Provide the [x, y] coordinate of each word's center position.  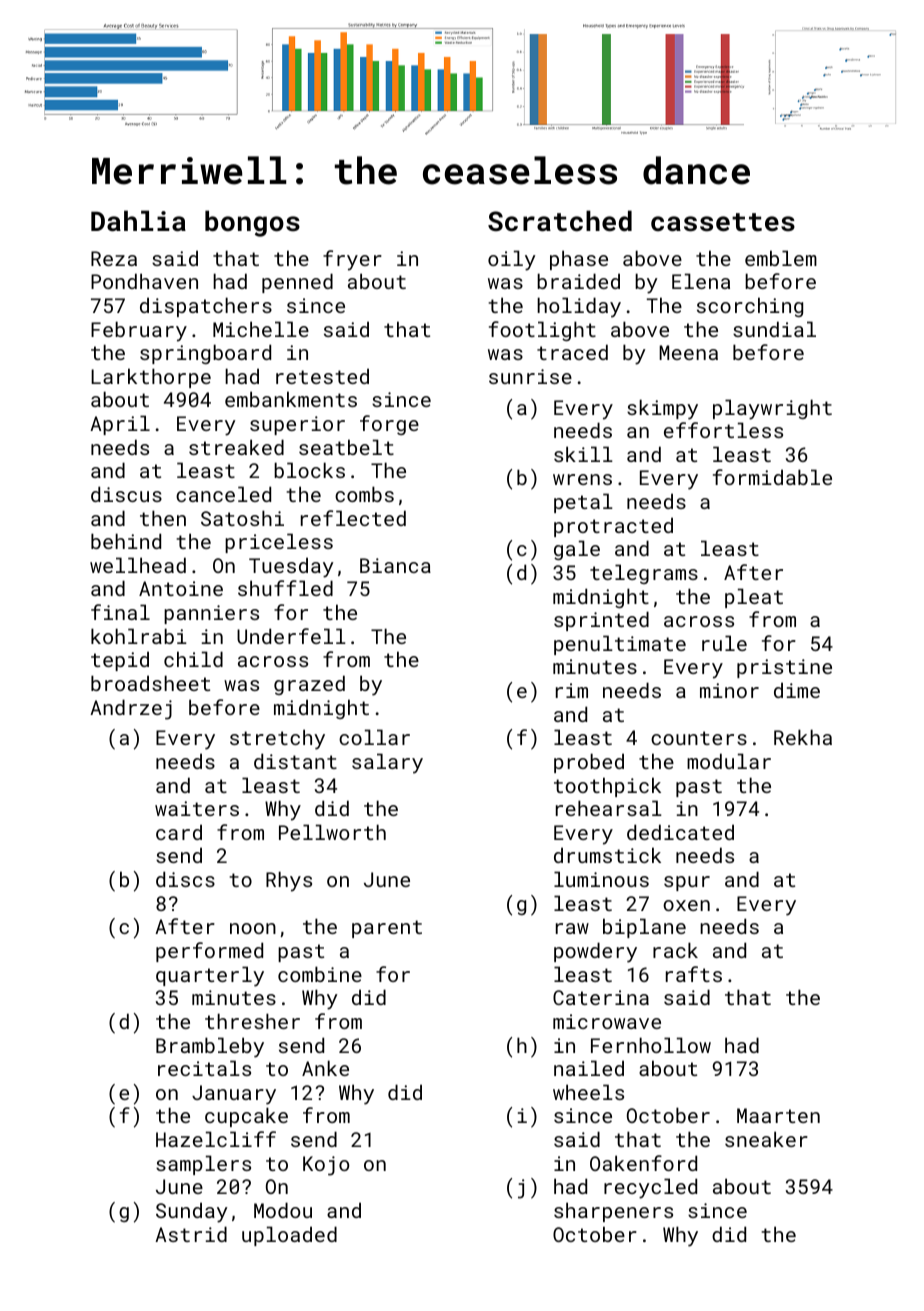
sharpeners [613, 1212]
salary [387, 763]
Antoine [181, 588]
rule [724, 643]
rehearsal [609, 808]
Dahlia [138, 220]
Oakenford [643, 1163]
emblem [781, 258]
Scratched [560, 221]
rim [572, 690]
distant [295, 761]
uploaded [289, 1236]
